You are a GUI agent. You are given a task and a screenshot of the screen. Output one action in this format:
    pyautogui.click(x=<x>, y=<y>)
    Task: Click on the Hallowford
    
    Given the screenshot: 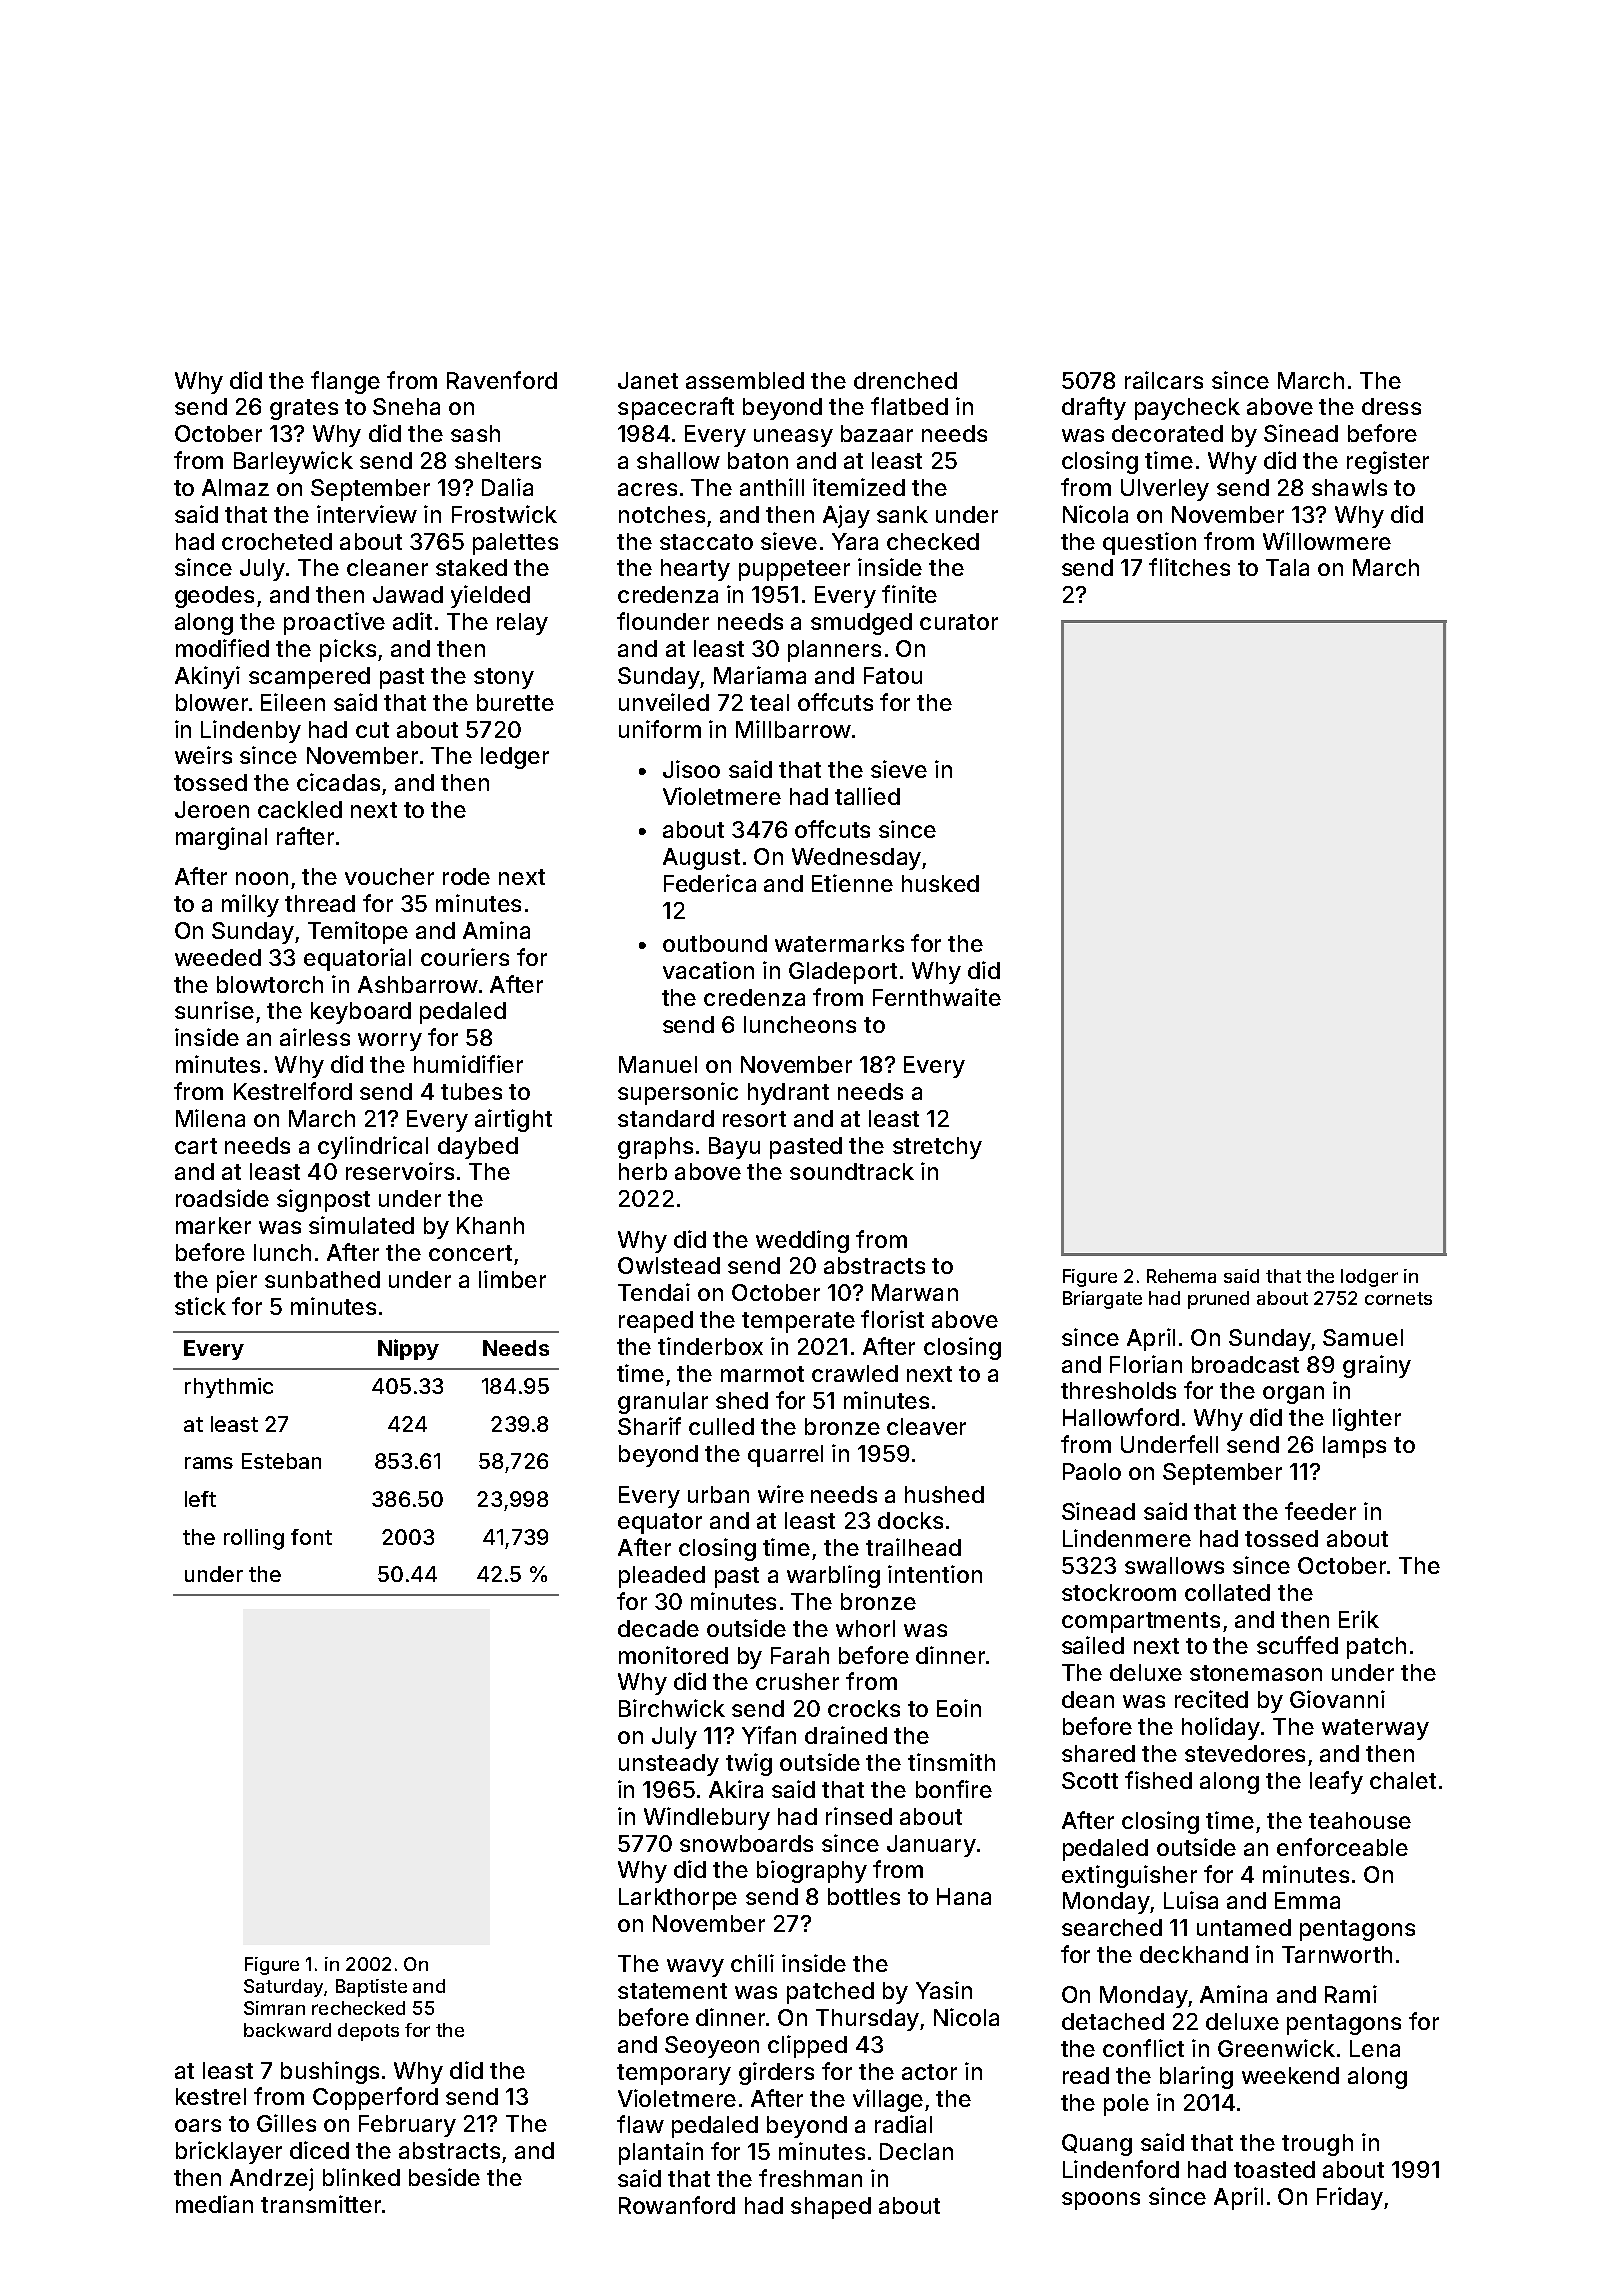 What is the action you would take?
    pyautogui.click(x=1121, y=1417)
